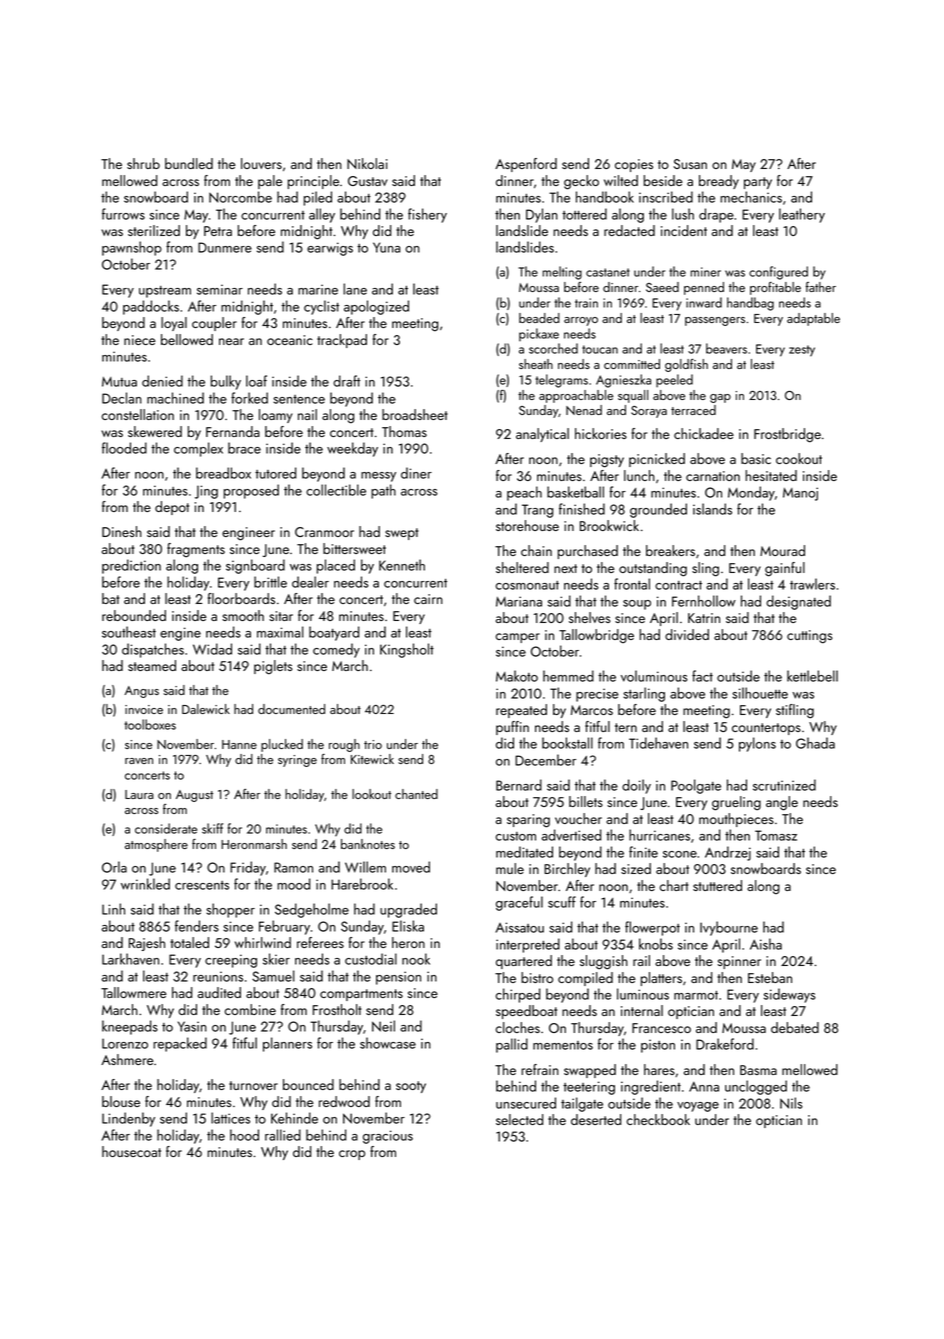 The width and height of the page is (944, 1339). I want to click on marine, so click(318, 289).
